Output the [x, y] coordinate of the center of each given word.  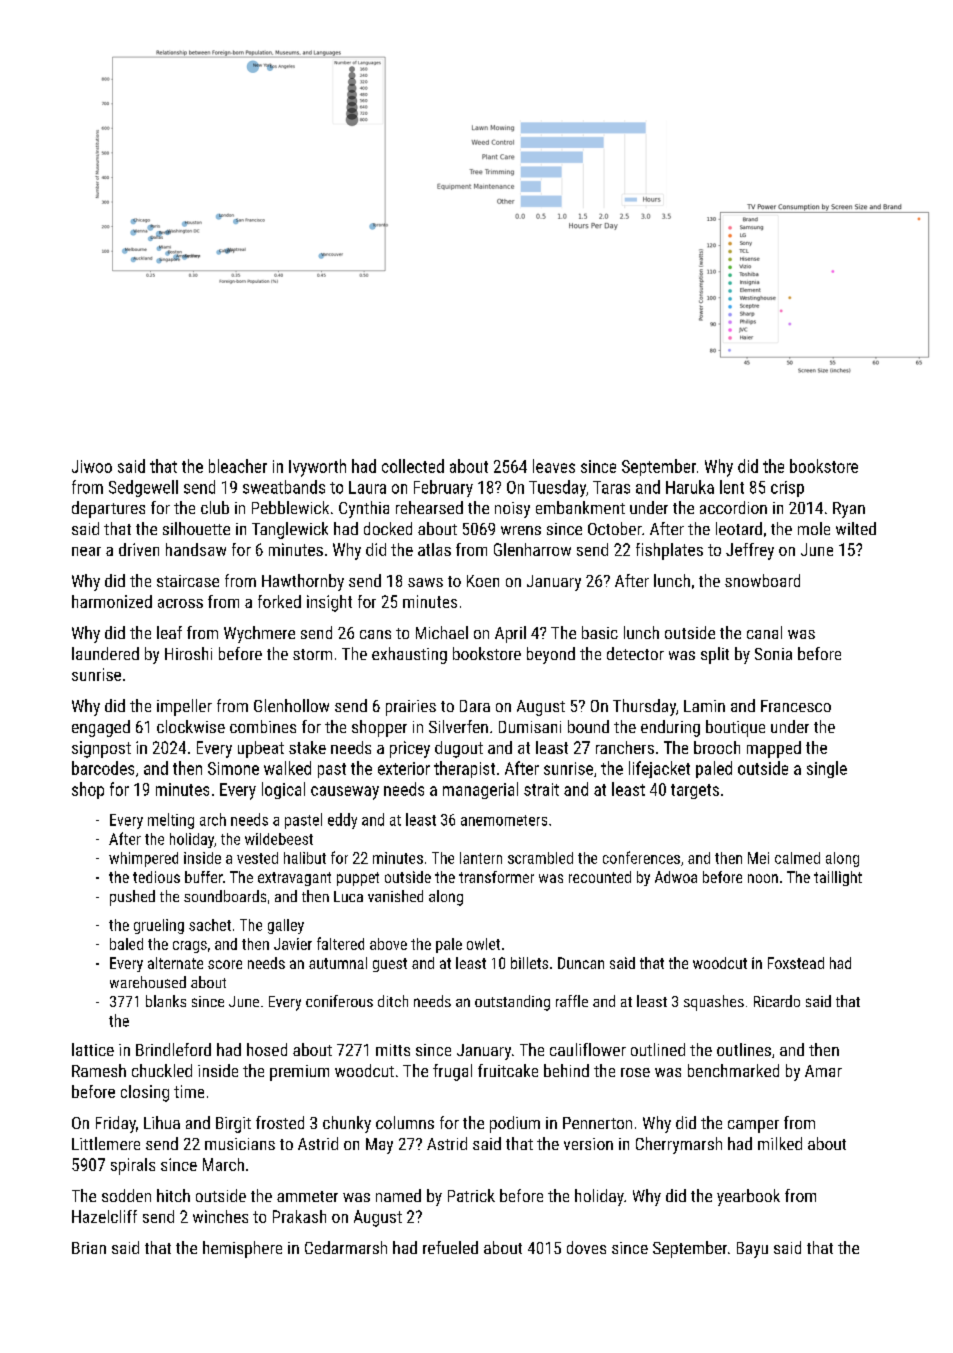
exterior [404, 768]
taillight [838, 878]
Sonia [773, 654]
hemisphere [242, 1249]
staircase [188, 581]
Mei [758, 858]
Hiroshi [188, 653]
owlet [483, 944]
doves [586, 1247]
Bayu [752, 1250]
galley [286, 926]
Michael [442, 632]
